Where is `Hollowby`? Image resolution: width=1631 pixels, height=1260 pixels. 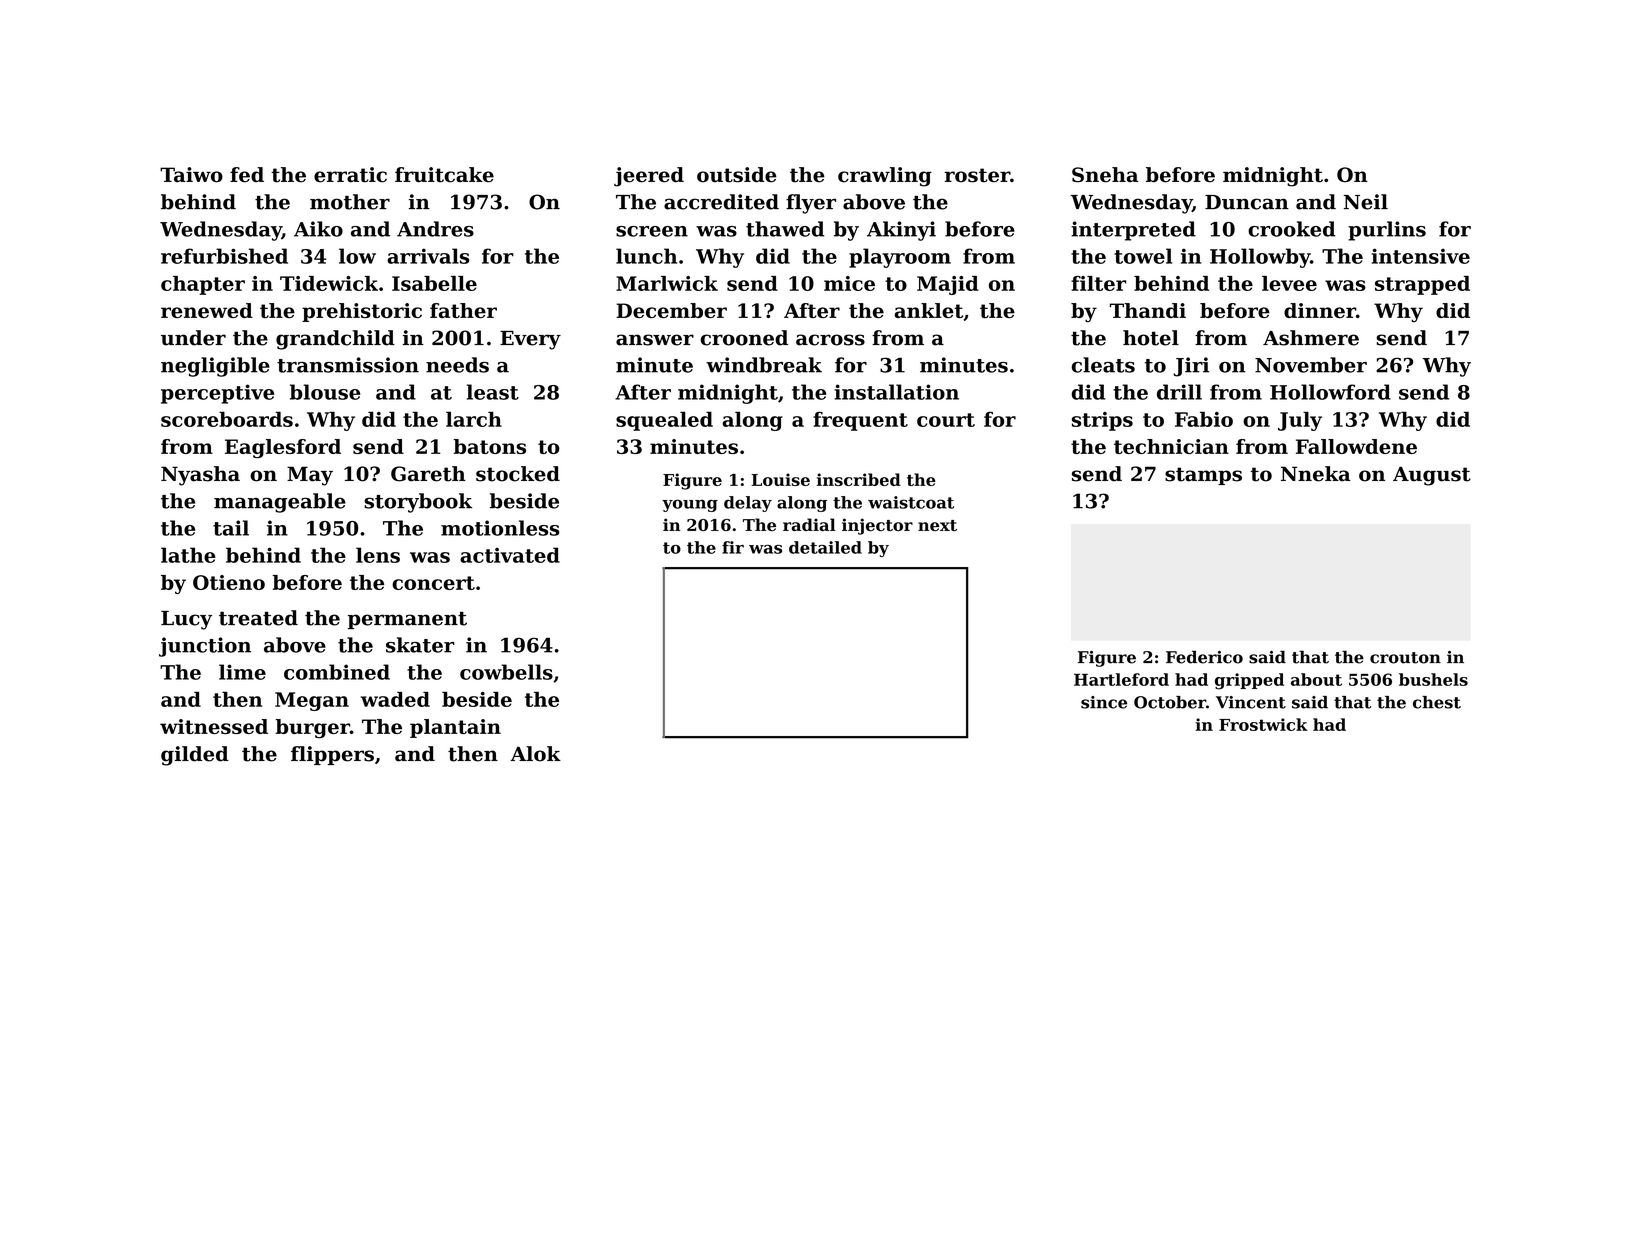 Hollowby is located at coordinates (1260, 258).
